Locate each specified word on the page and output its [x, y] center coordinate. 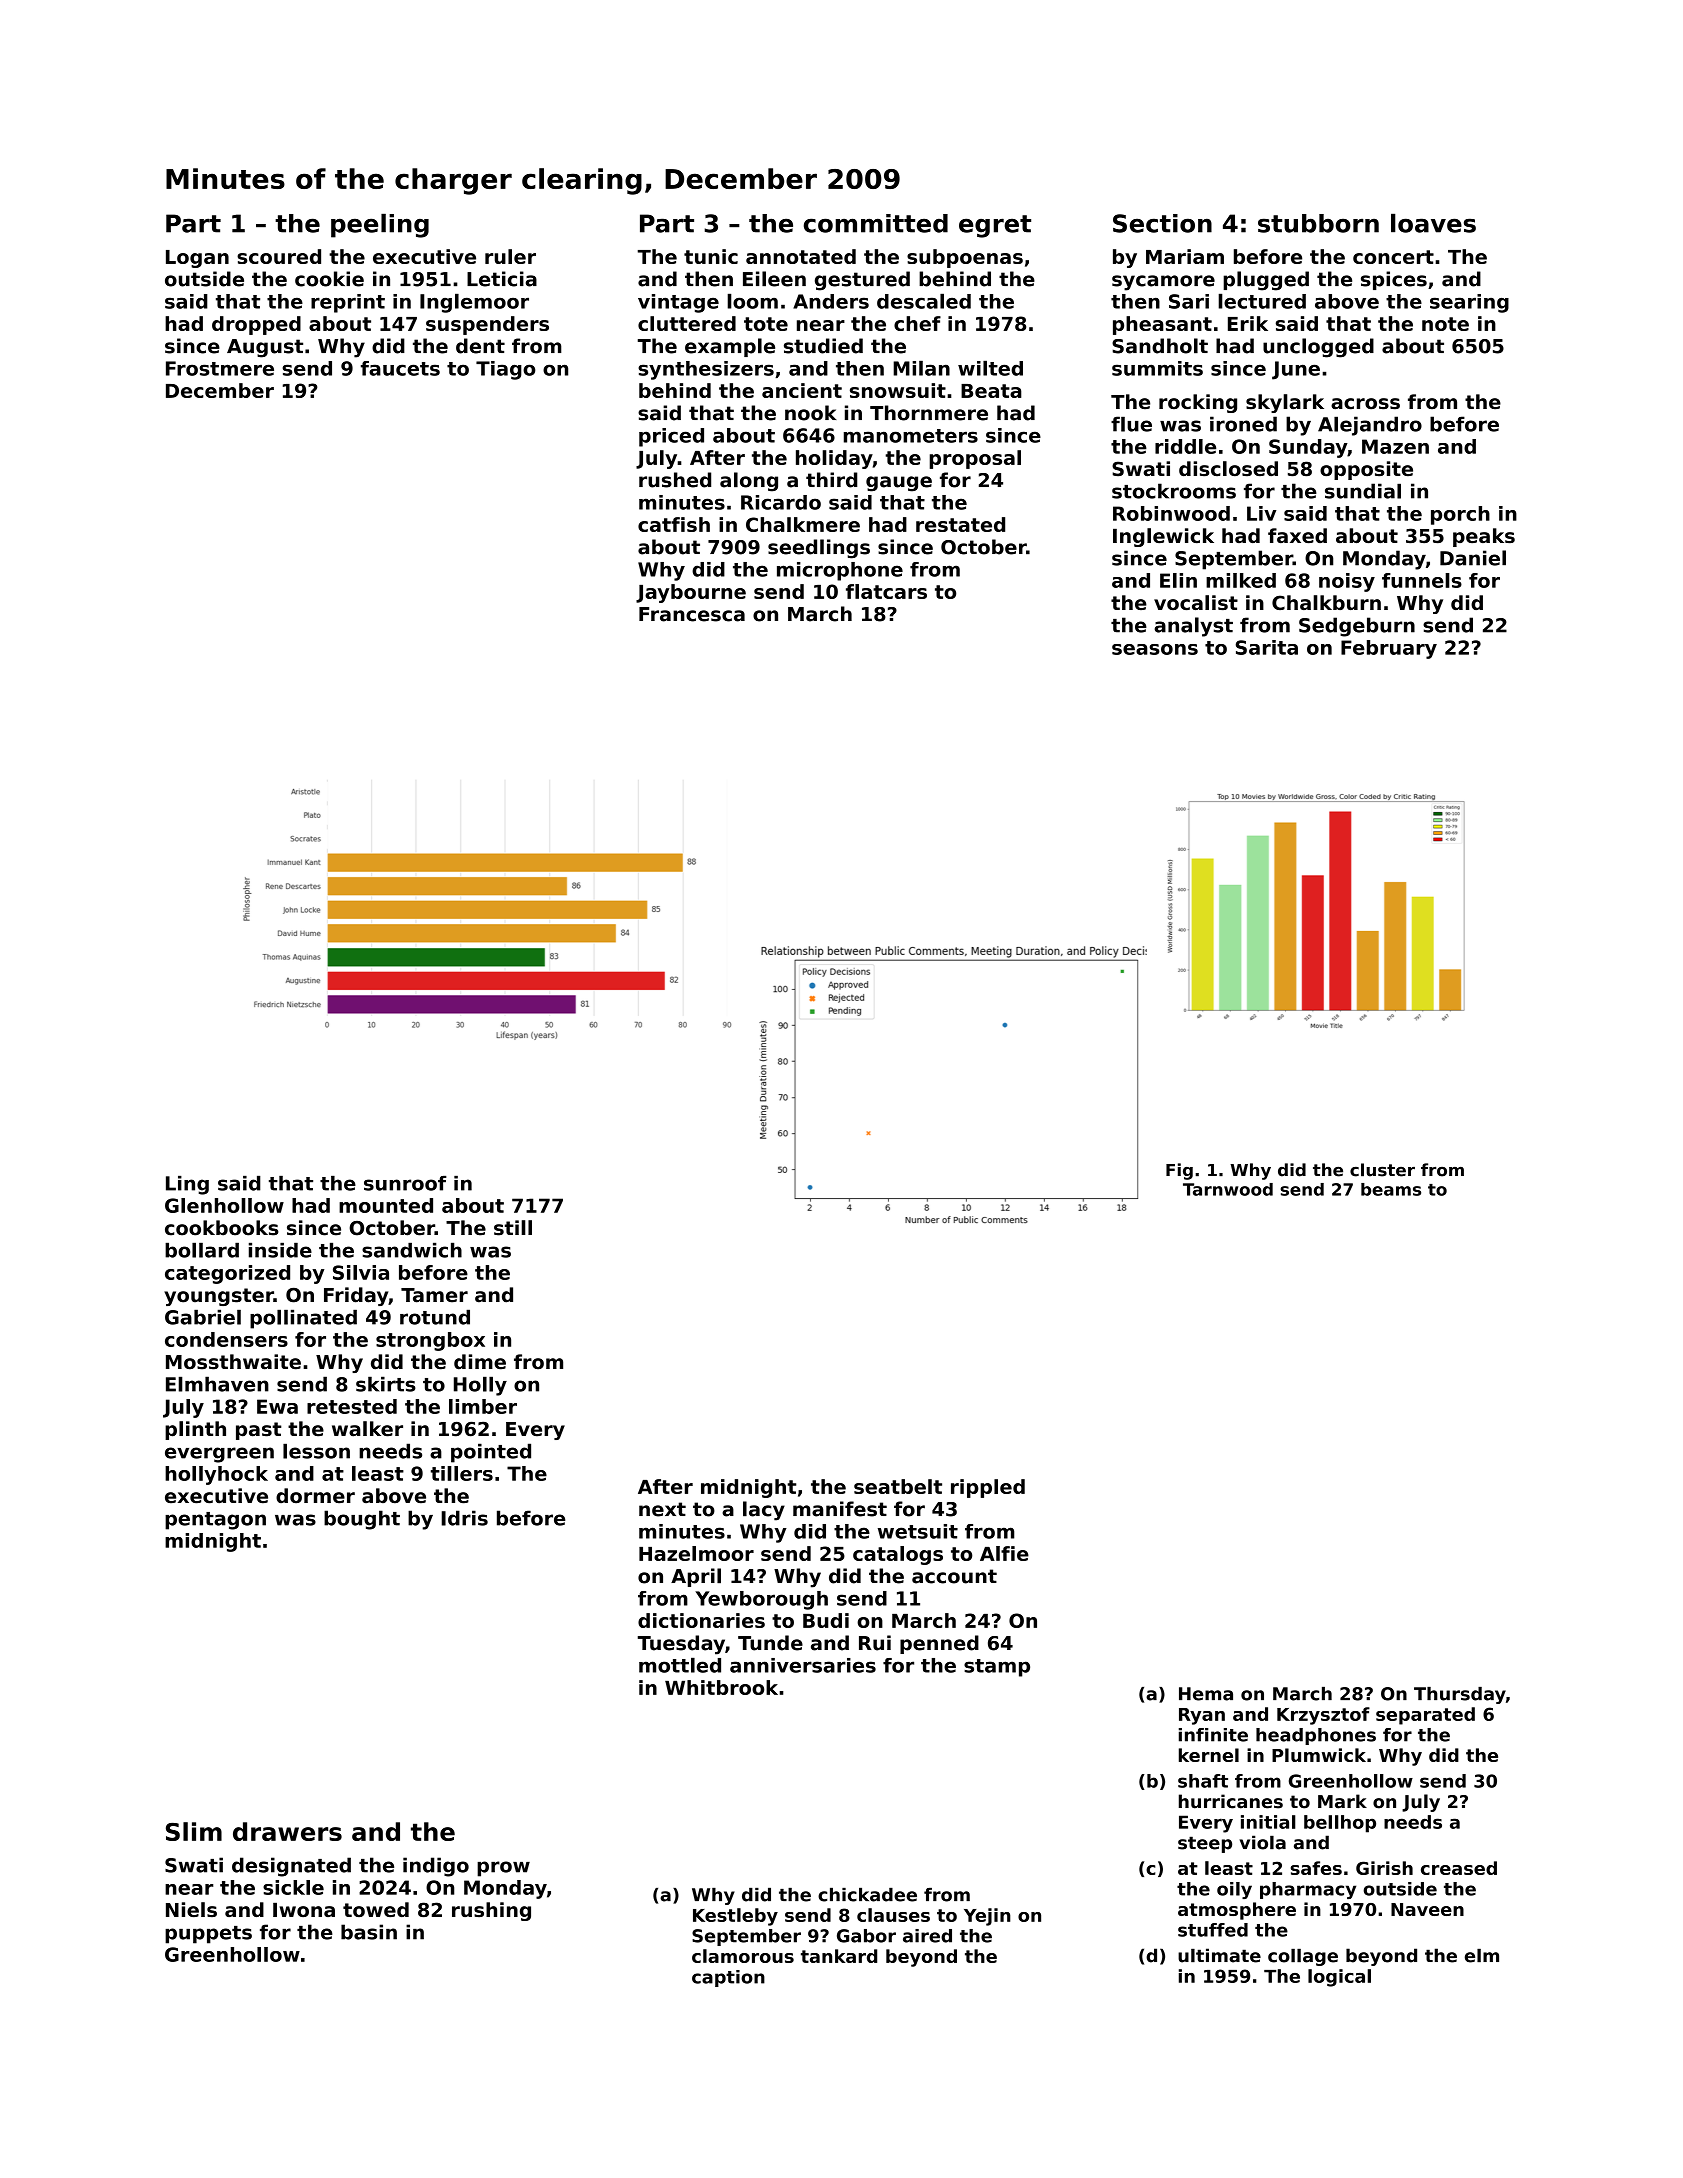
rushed [675, 480]
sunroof [405, 1183]
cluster [1382, 1170]
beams [1391, 1189]
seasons [1155, 649]
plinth [195, 1430]
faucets [400, 368]
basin [369, 1932]
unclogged [1318, 348]
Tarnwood [1228, 1189]
